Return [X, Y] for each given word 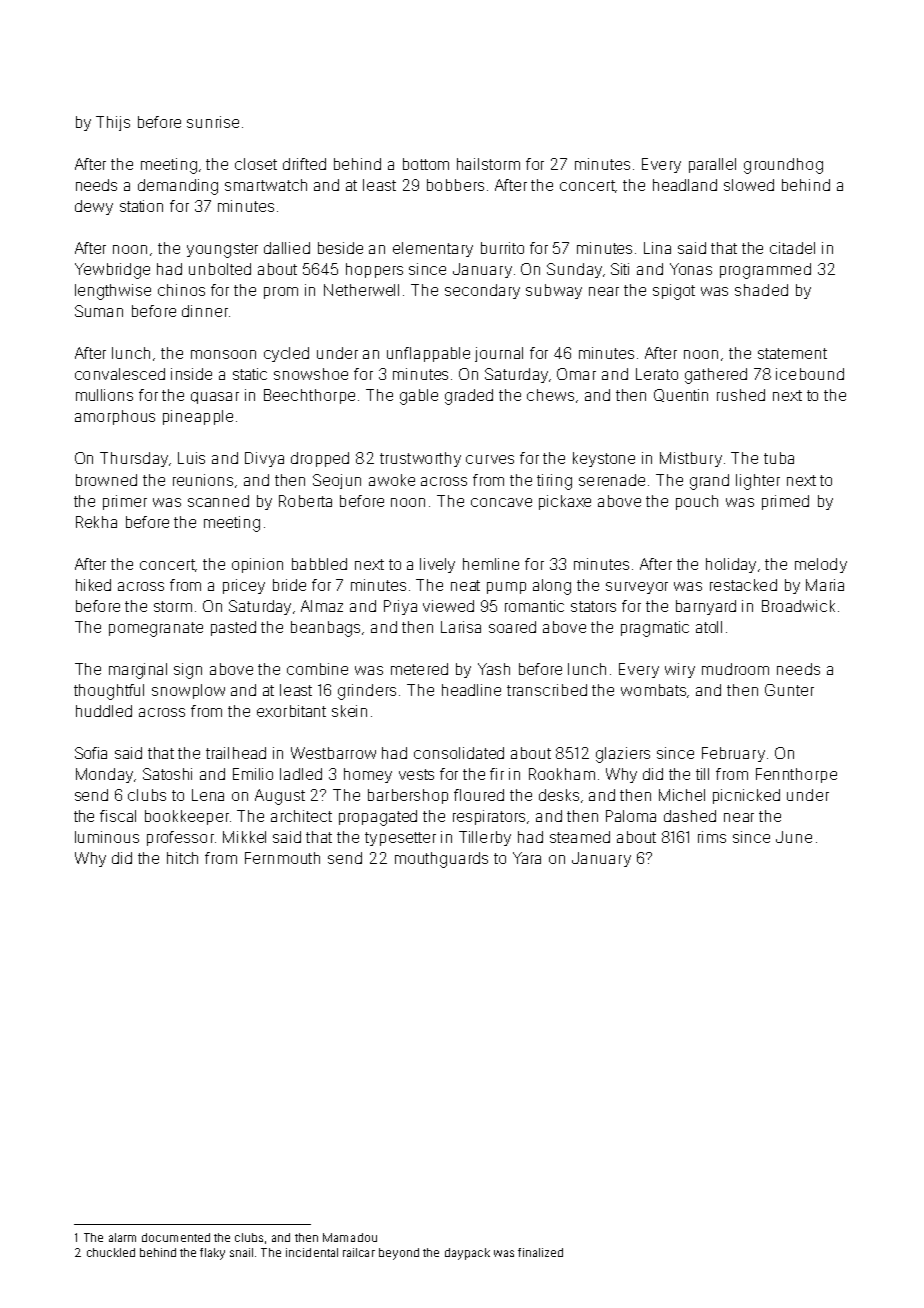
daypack [467, 1254]
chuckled [111, 1252]
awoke [392, 480]
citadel [792, 248]
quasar [215, 398]
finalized [540, 1252]
